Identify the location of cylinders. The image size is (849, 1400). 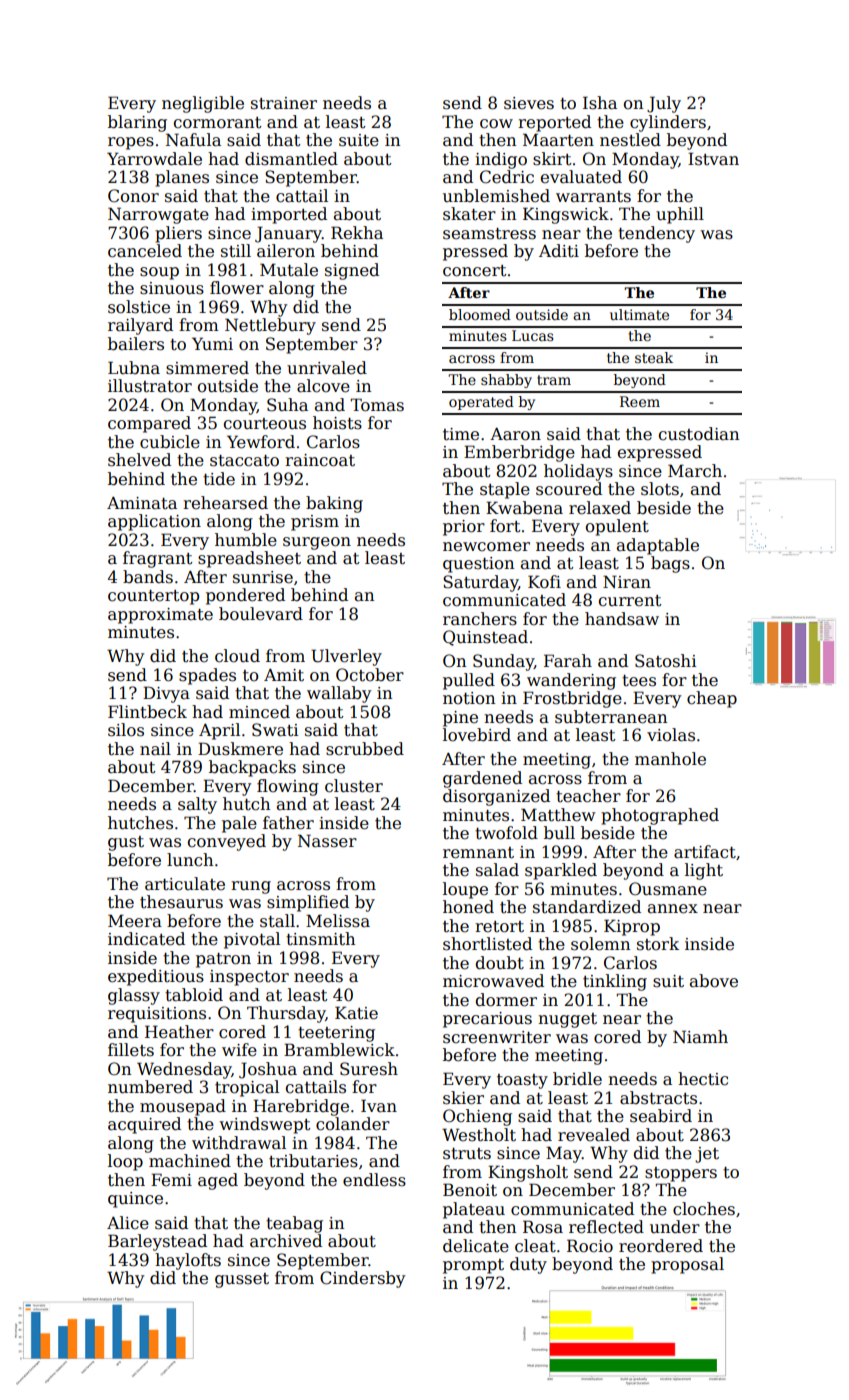
(668, 123).
